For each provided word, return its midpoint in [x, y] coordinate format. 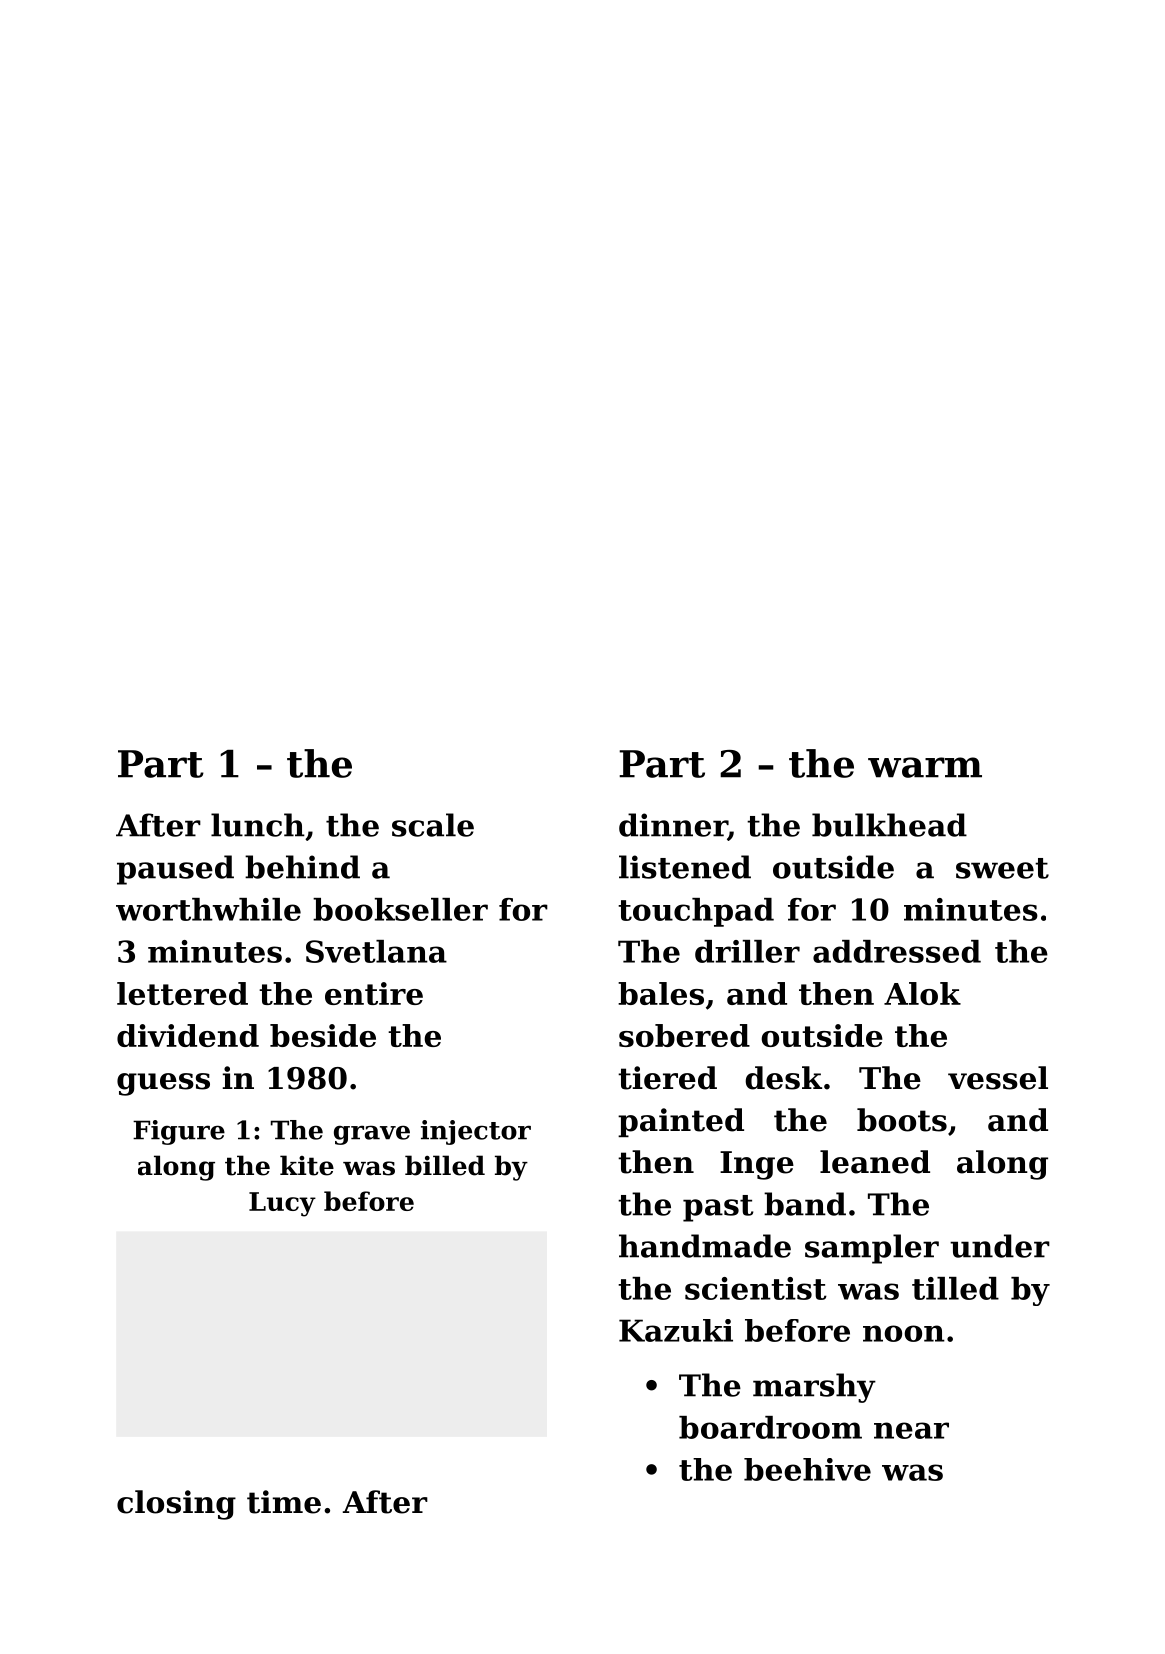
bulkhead [889, 825]
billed [445, 1165]
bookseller [400, 909]
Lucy [282, 1204]
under [1000, 1246]
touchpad [696, 912]
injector [476, 1132]
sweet [1002, 868]
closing [176, 1505]
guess [163, 1084]
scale [433, 825]
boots [902, 1120]
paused [175, 870]
